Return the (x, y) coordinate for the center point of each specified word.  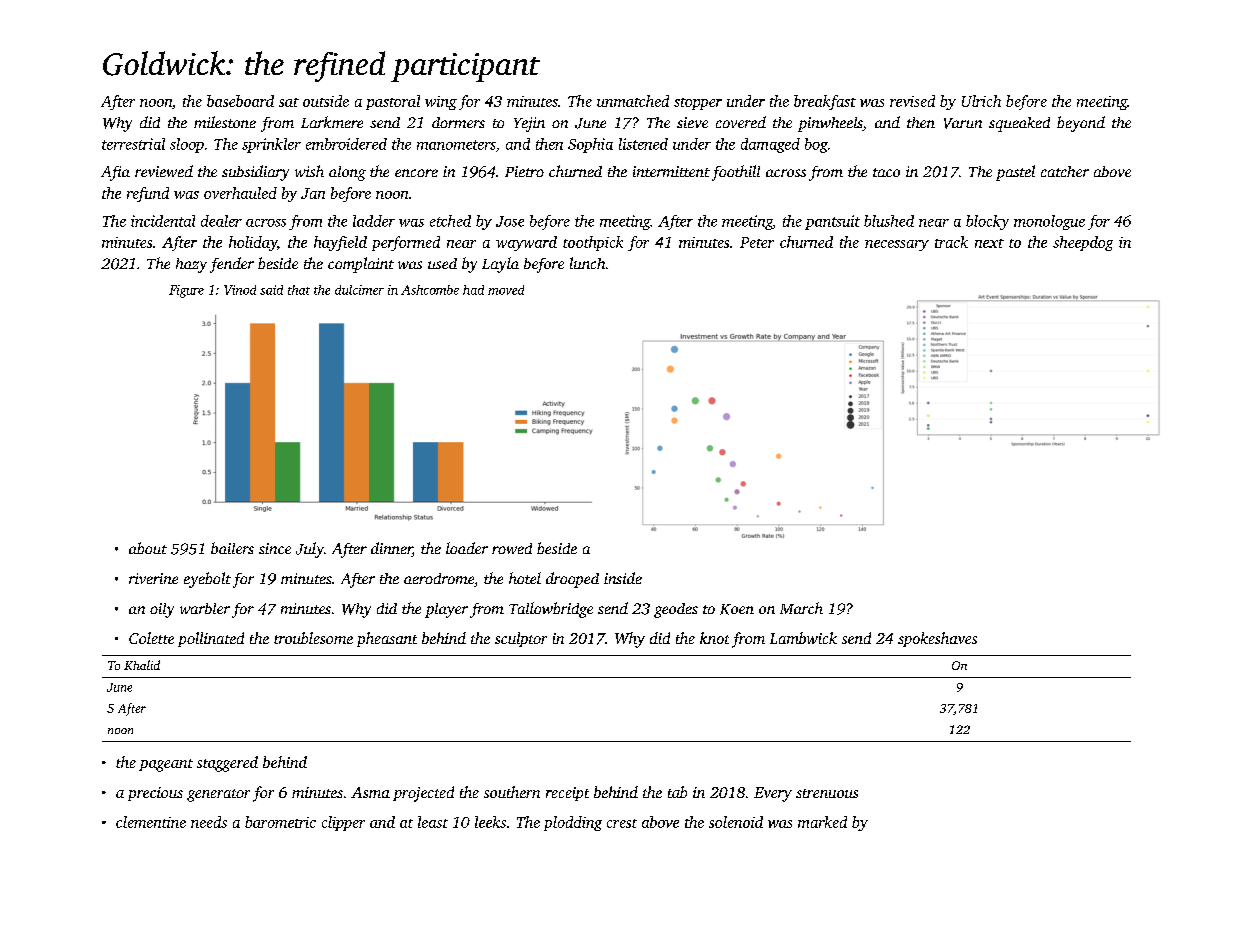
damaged (770, 145)
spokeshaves (937, 639)
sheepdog (1083, 243)
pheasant (387, 639)
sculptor (521, 639)
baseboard (240, 101)
